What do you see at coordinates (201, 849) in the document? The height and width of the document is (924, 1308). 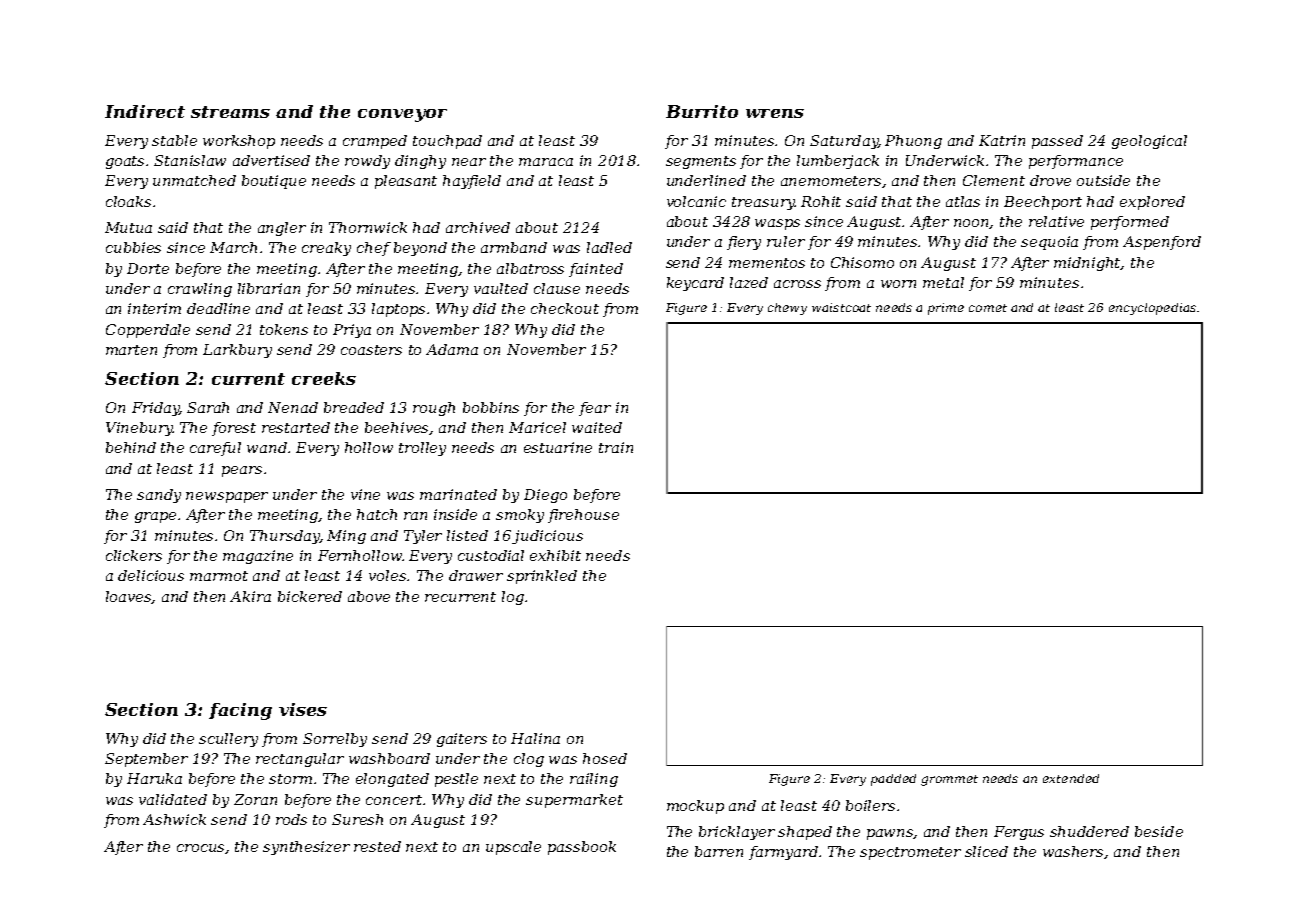 I see `crocus` at bounding box center [201, 849].
